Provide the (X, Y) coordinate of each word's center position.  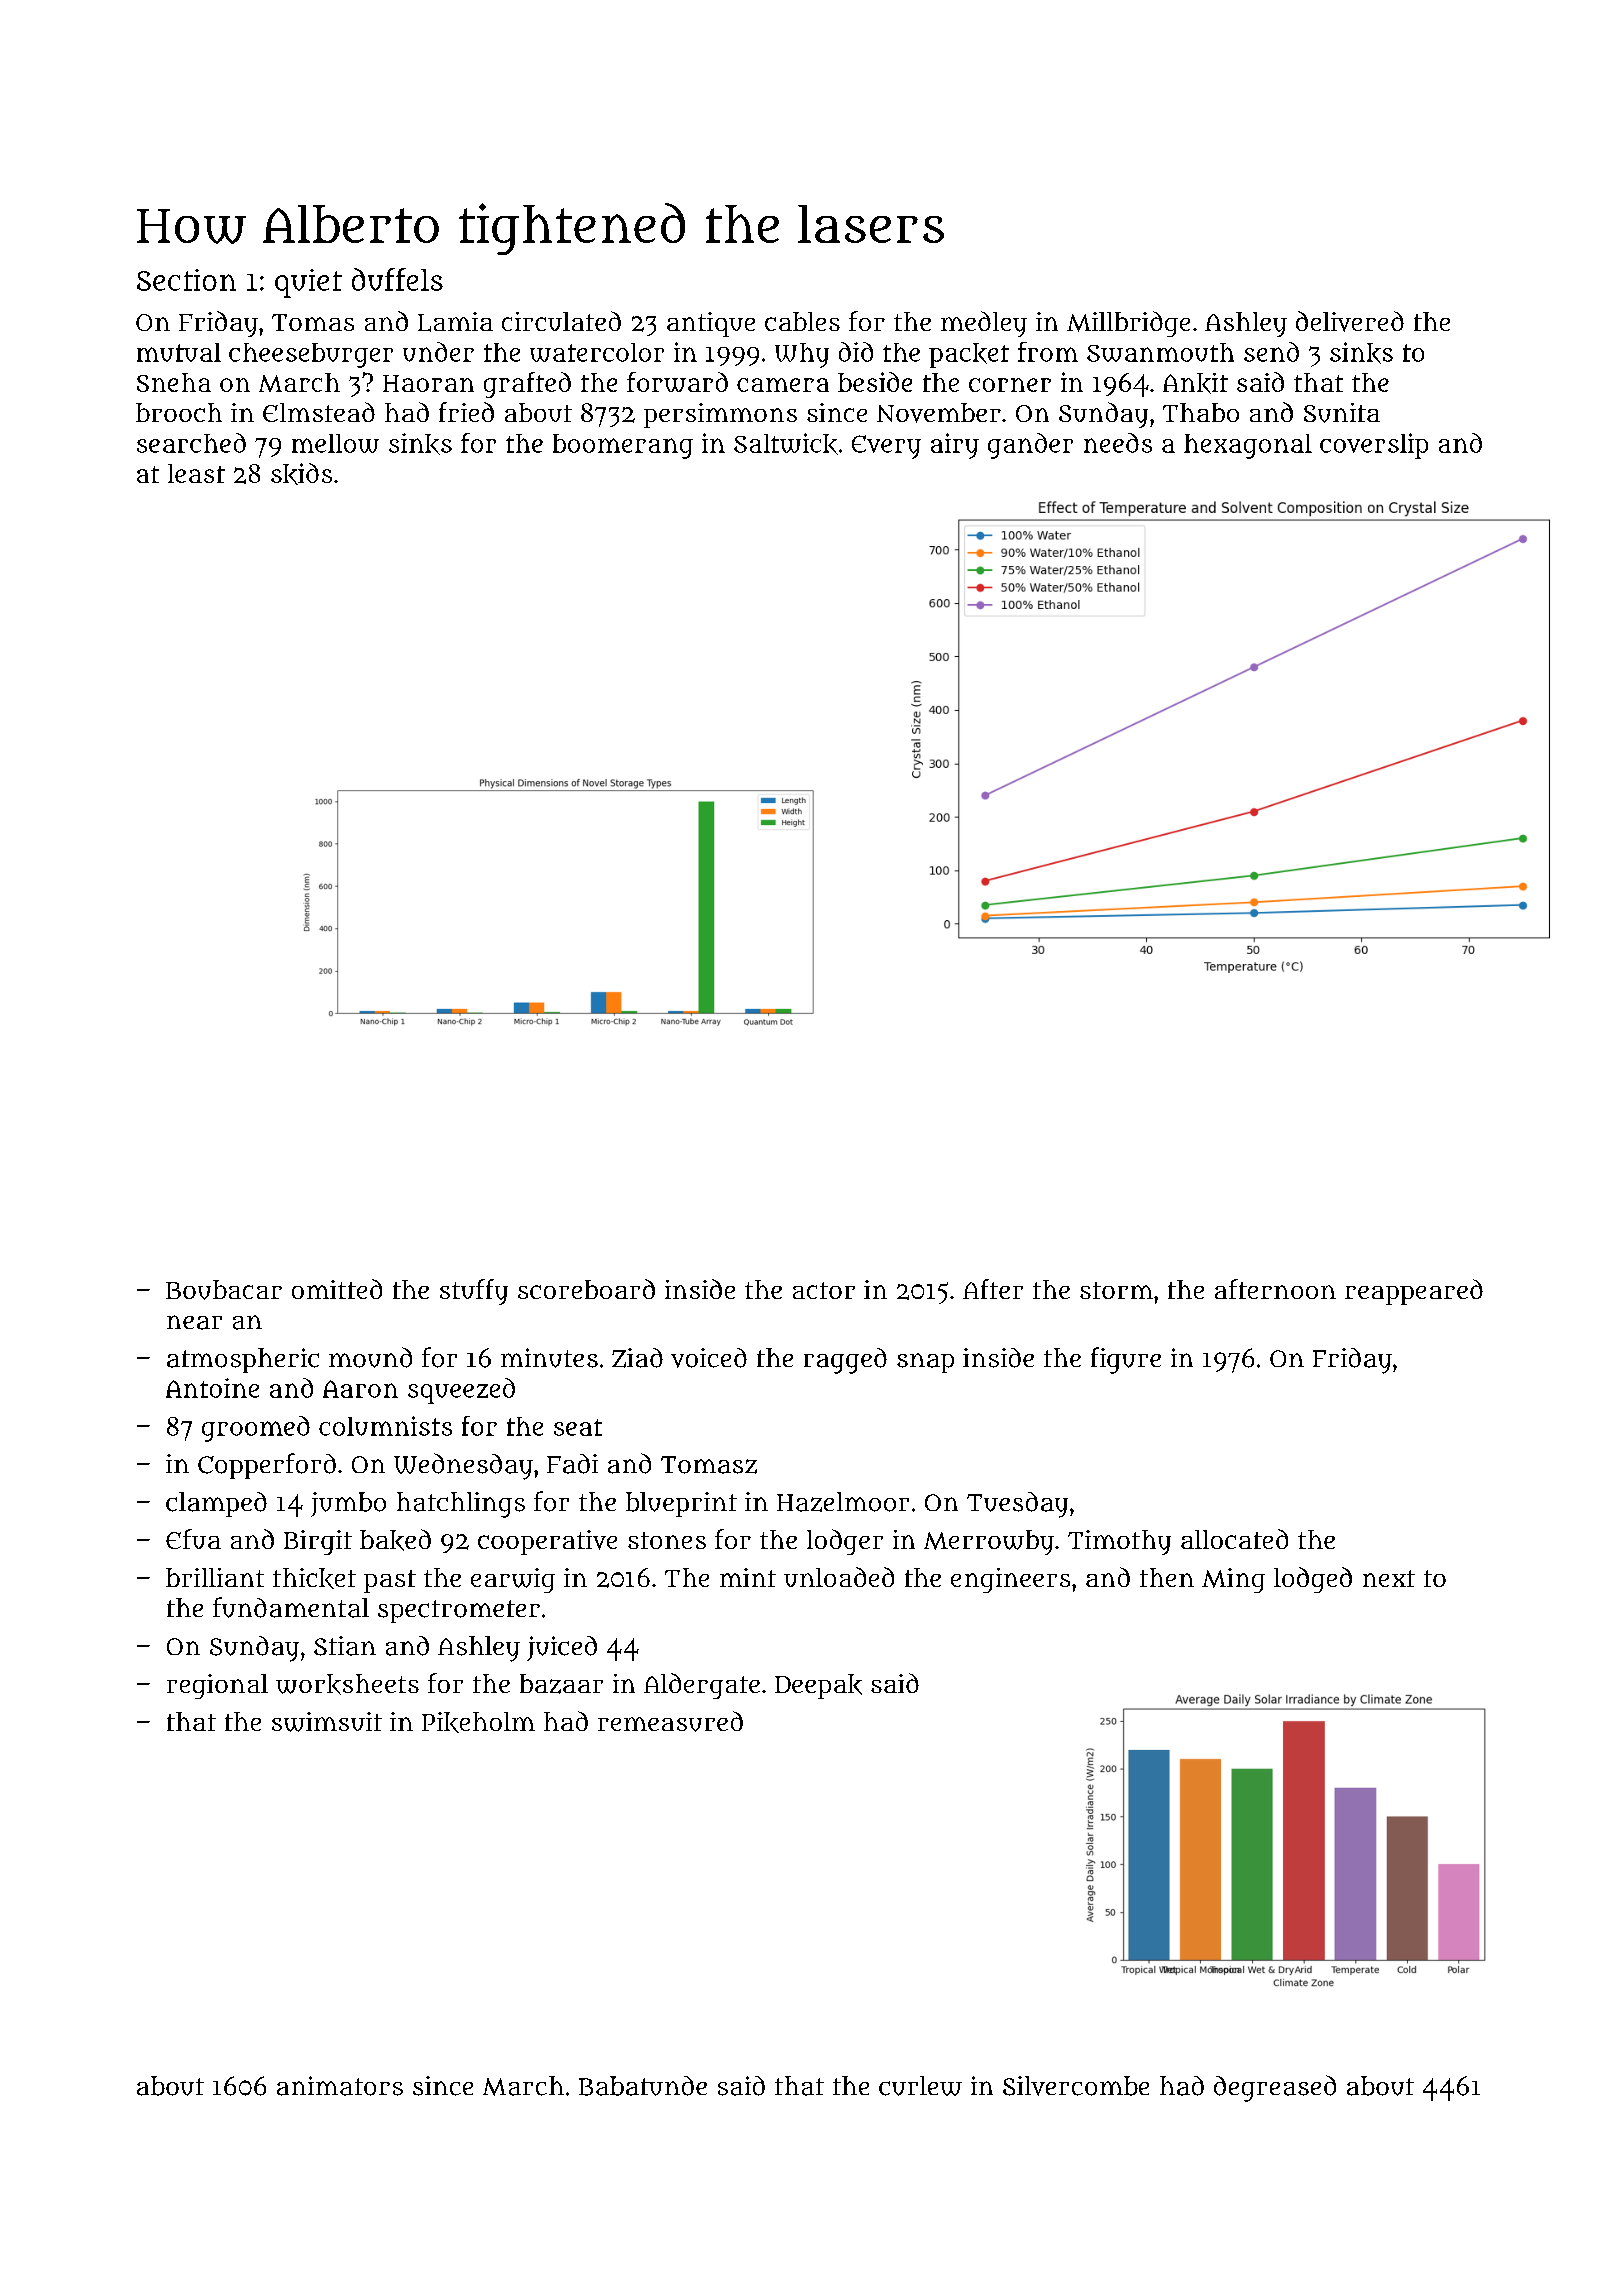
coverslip (1374, 446)
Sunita (1342, 413)
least (196, 473)
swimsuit (327, 1722)
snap (925, 1363)
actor (824, 1290)
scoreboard (586, 1289)
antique (711, 324)
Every (886, 447)
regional (217, 1686)
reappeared (1414, 1292)
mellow (335, 443)
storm (1116, 1290)
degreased (1275, 2088)
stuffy (474, 1292)
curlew (920, 2086)
